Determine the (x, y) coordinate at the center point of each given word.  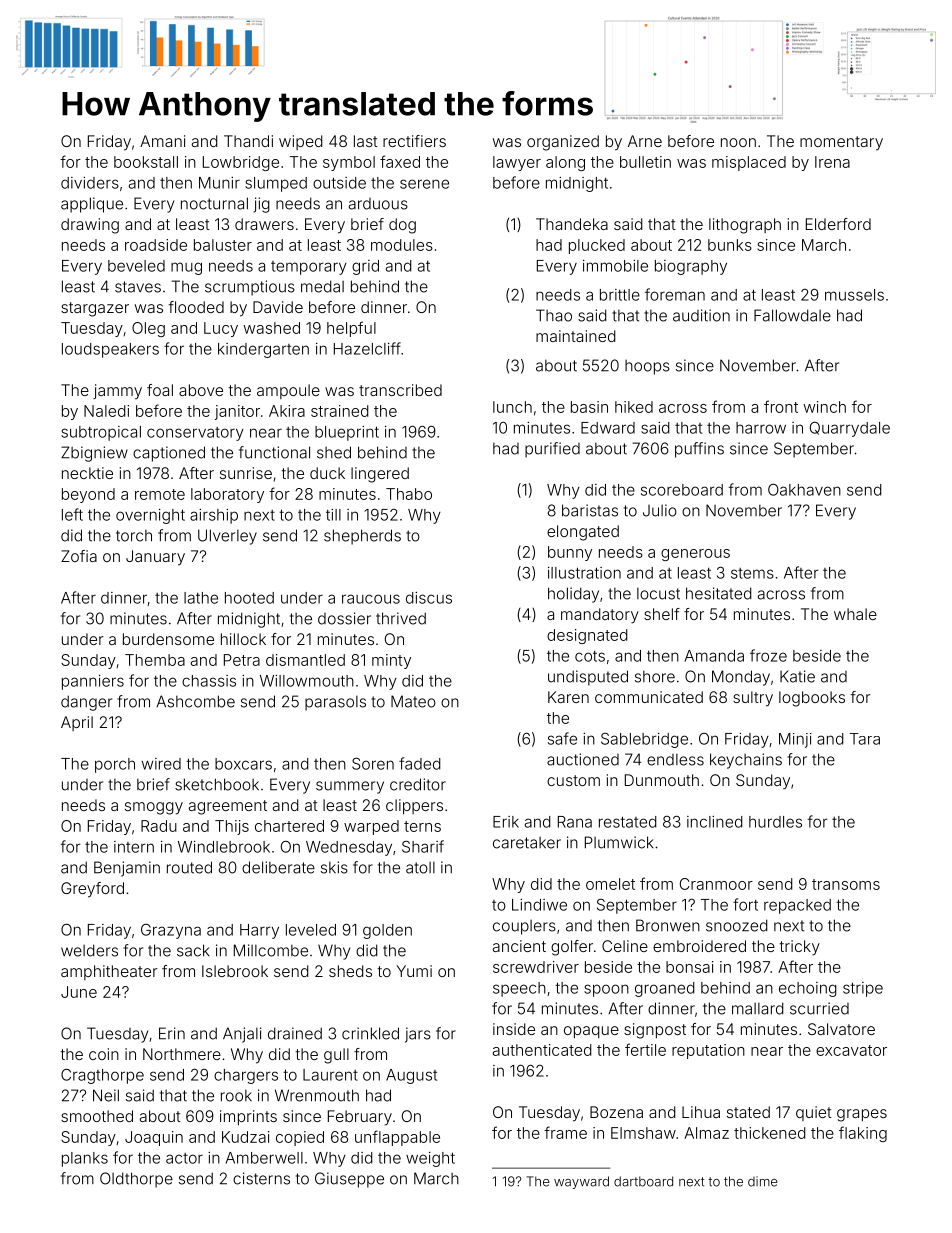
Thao (554, 315)
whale (855, 614)
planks (85, 1159)
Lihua (701, 1112)
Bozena (616, 1112)
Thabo (409, 494)
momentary (841, 143)
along (565, 163)
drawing (90, 226)
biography (691, 267)
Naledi (106, 411)
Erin (172, 1033)
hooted (249, 598)
